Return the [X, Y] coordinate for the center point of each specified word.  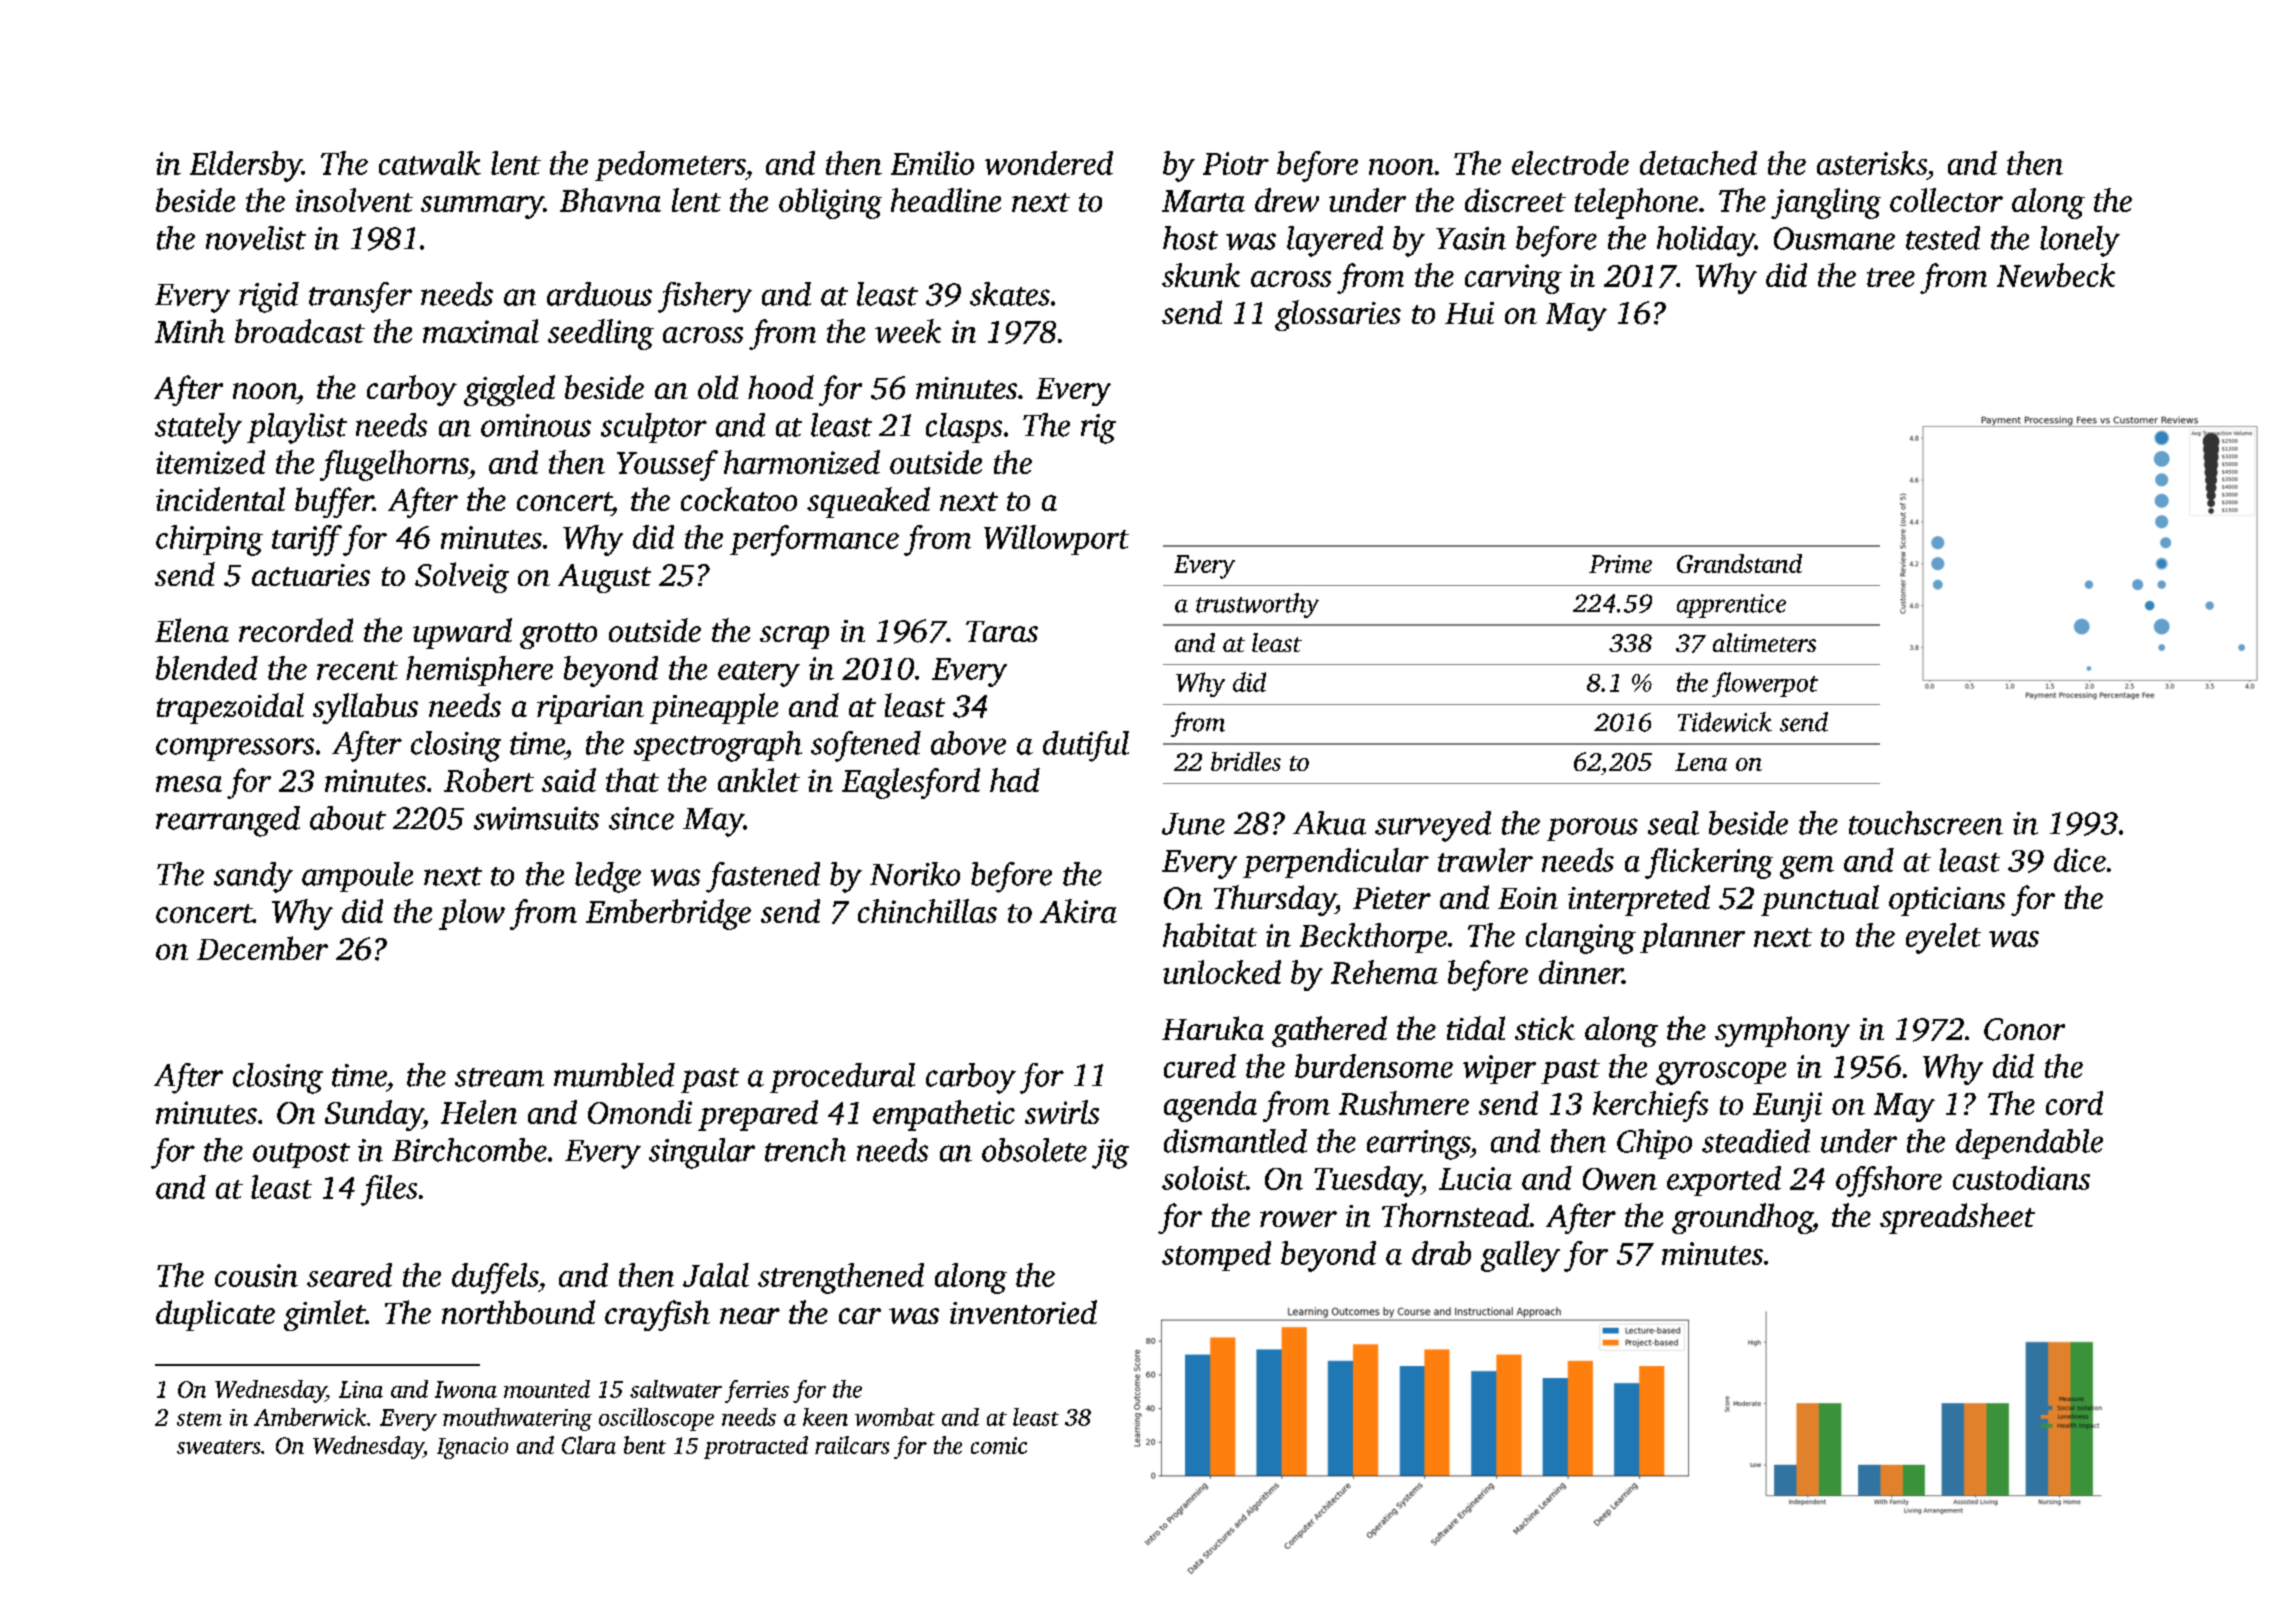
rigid [269, 297]
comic [999, 1445]
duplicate [215, 1315]
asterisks [1872, 163]
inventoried [1023, 1312]
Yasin [1471, 238]
